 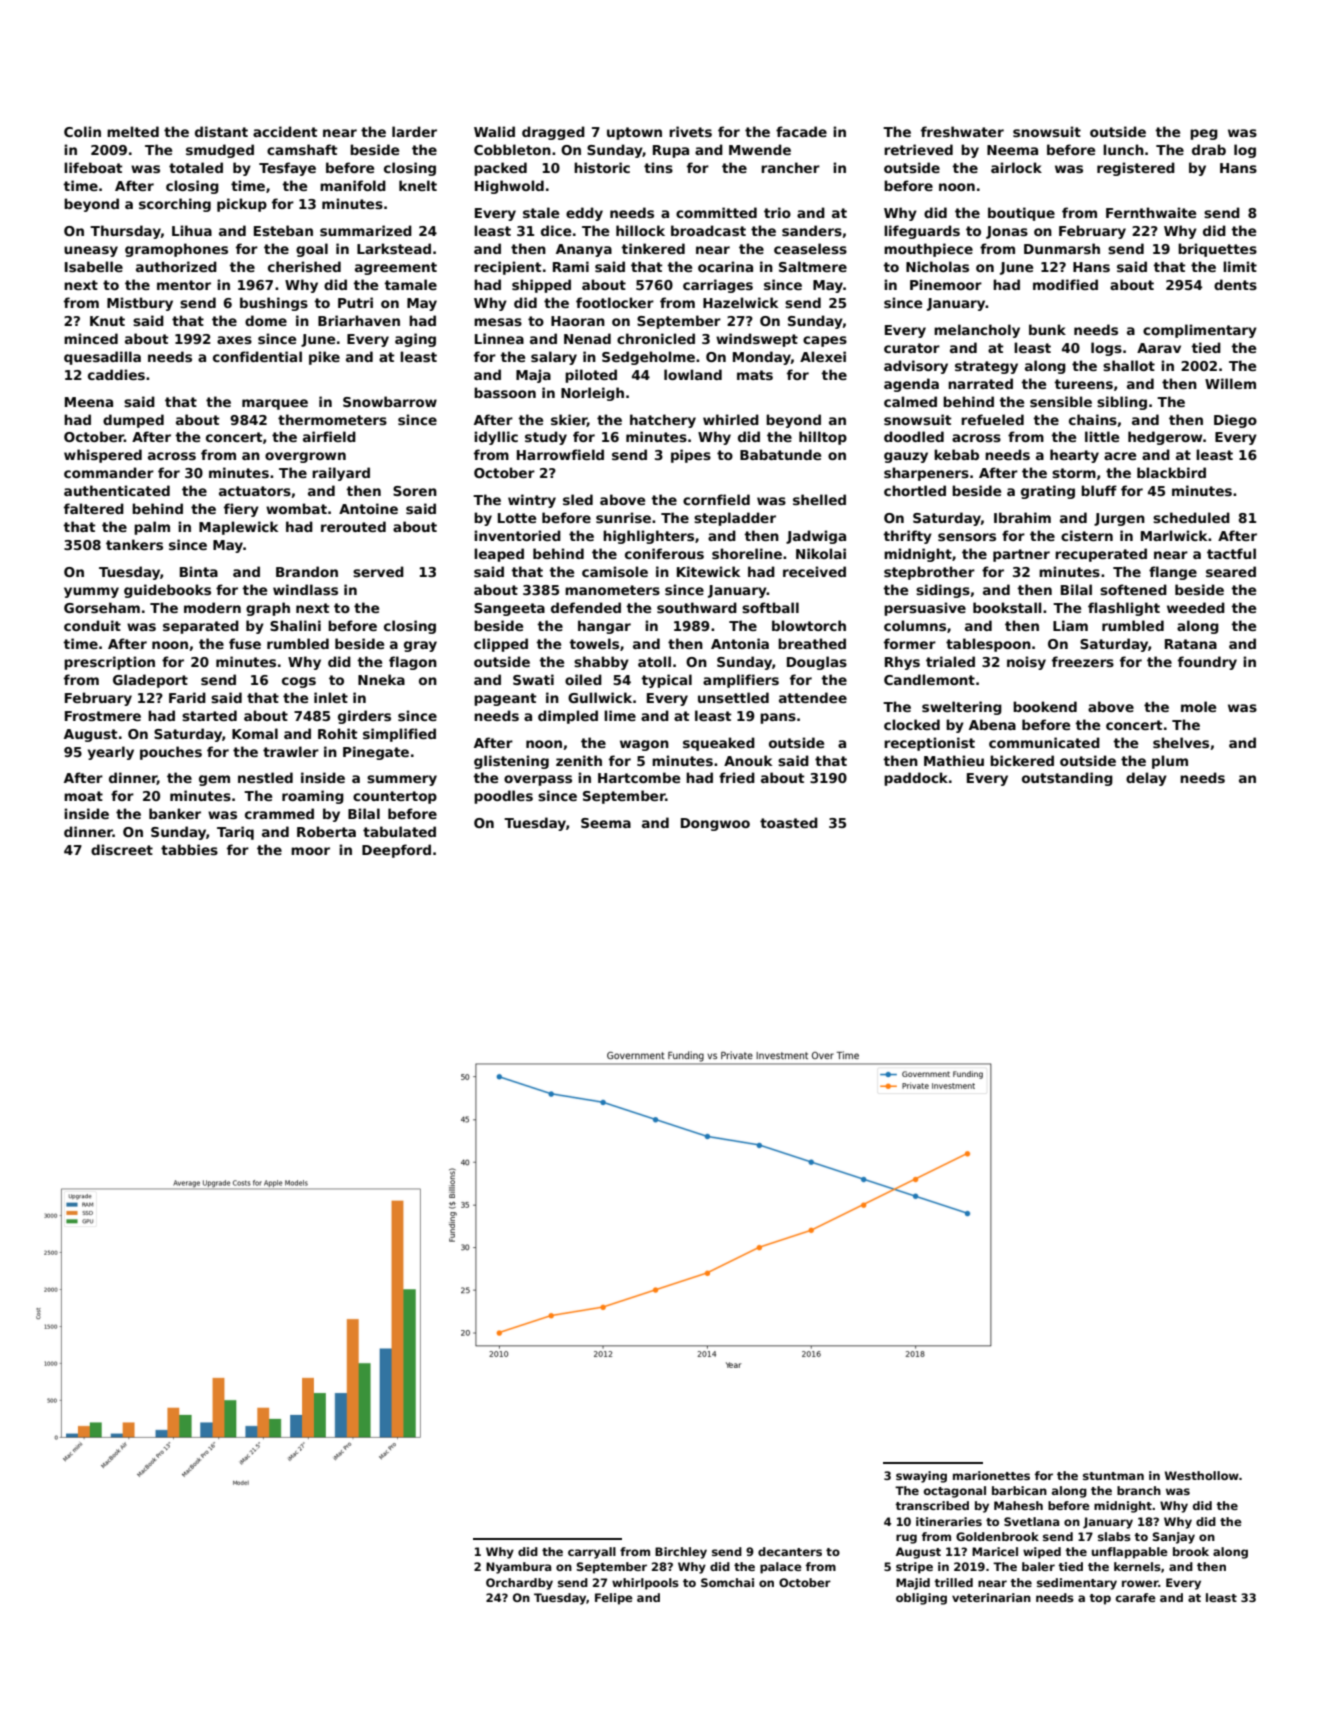 What do you see at coordinates (519, 1568) in the screenshot?
I see `Nyambura` at bounding box center [519, 1568].
